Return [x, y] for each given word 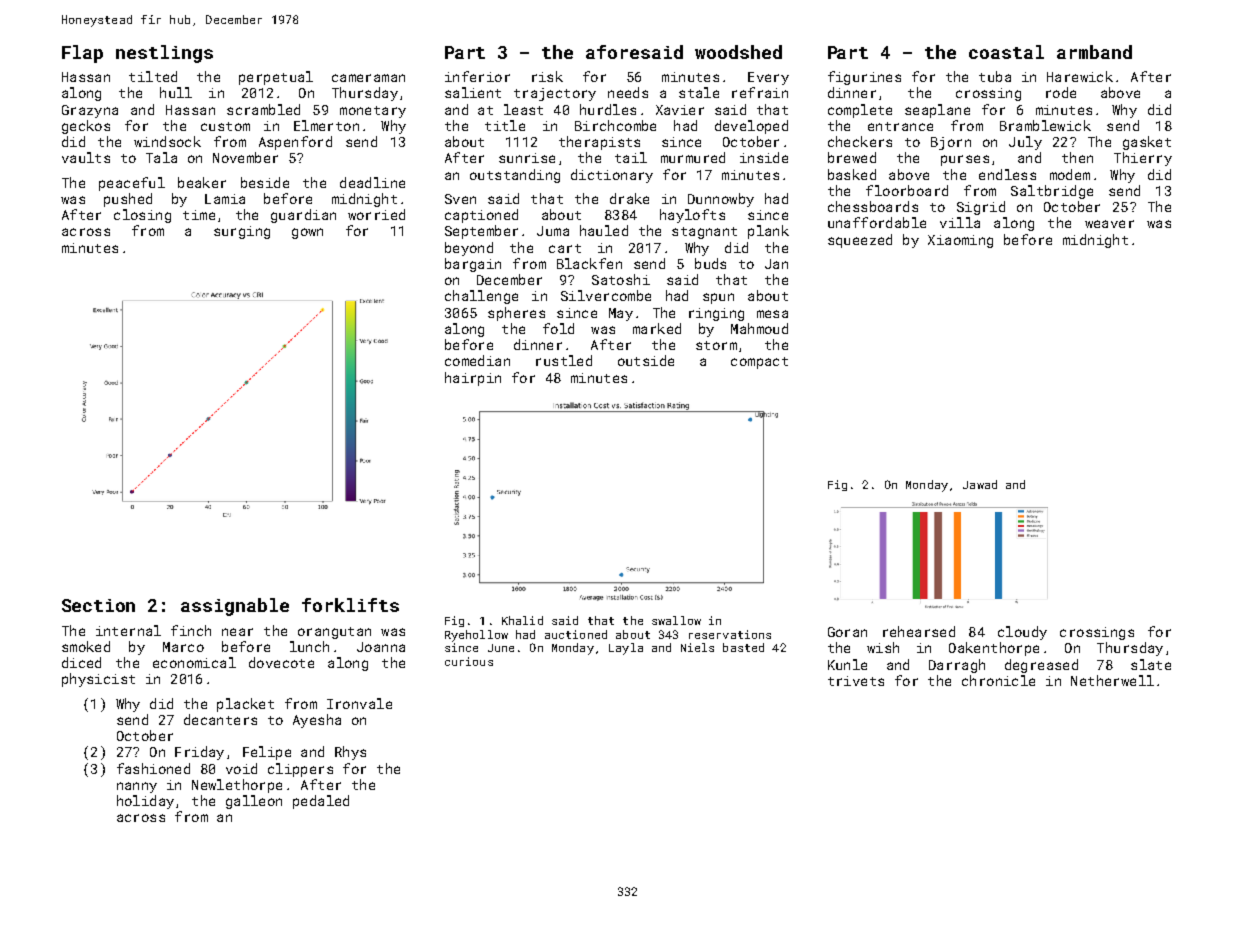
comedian [477, 360]
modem [1070, 174]
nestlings [164, 54]
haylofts [692, 216]
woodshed [738, 52]
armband [1094, 52]
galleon [254, 802]
